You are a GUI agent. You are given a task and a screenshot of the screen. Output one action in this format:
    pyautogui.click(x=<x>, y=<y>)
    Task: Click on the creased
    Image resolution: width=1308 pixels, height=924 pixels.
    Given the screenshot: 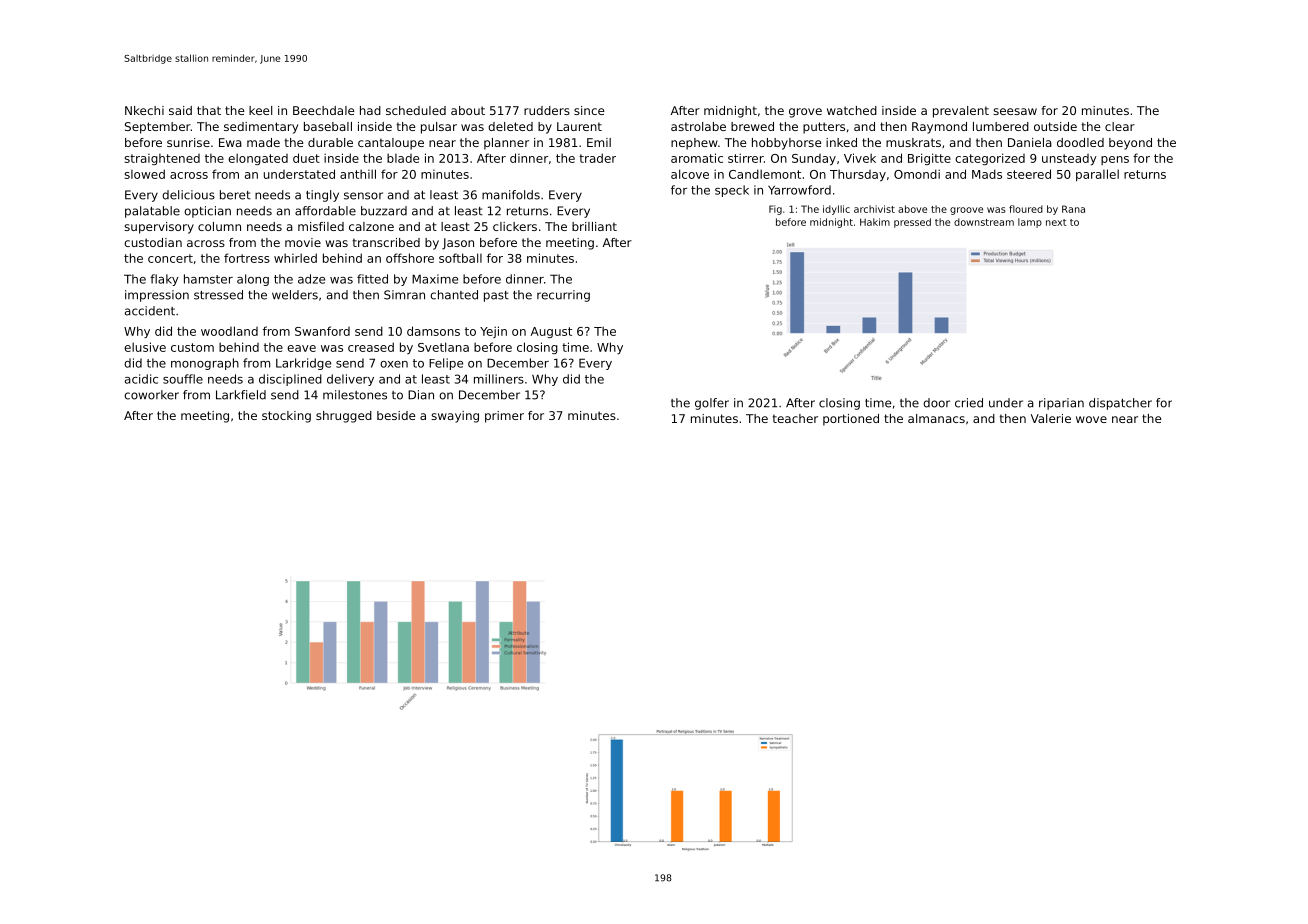 What is the action you would take?
    pyautogui.click(x=371, y=347)
